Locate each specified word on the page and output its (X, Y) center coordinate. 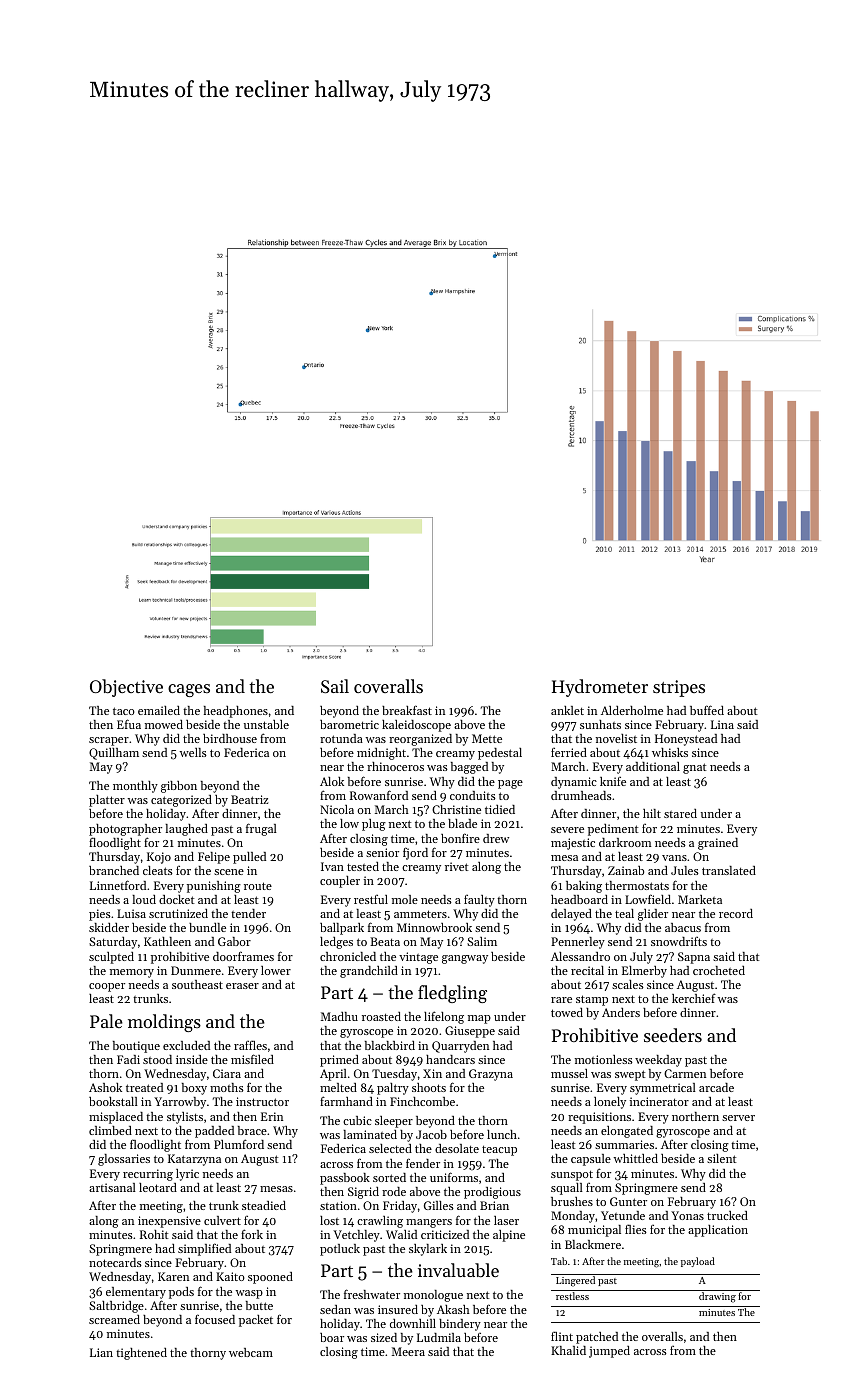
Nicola (337, 809)
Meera (408, 1351)
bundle (207, 927)
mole (405, 899)
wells (193, 752)
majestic (573, 844)
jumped (609, 1352)
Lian (101, 1352)
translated (729, 870)
